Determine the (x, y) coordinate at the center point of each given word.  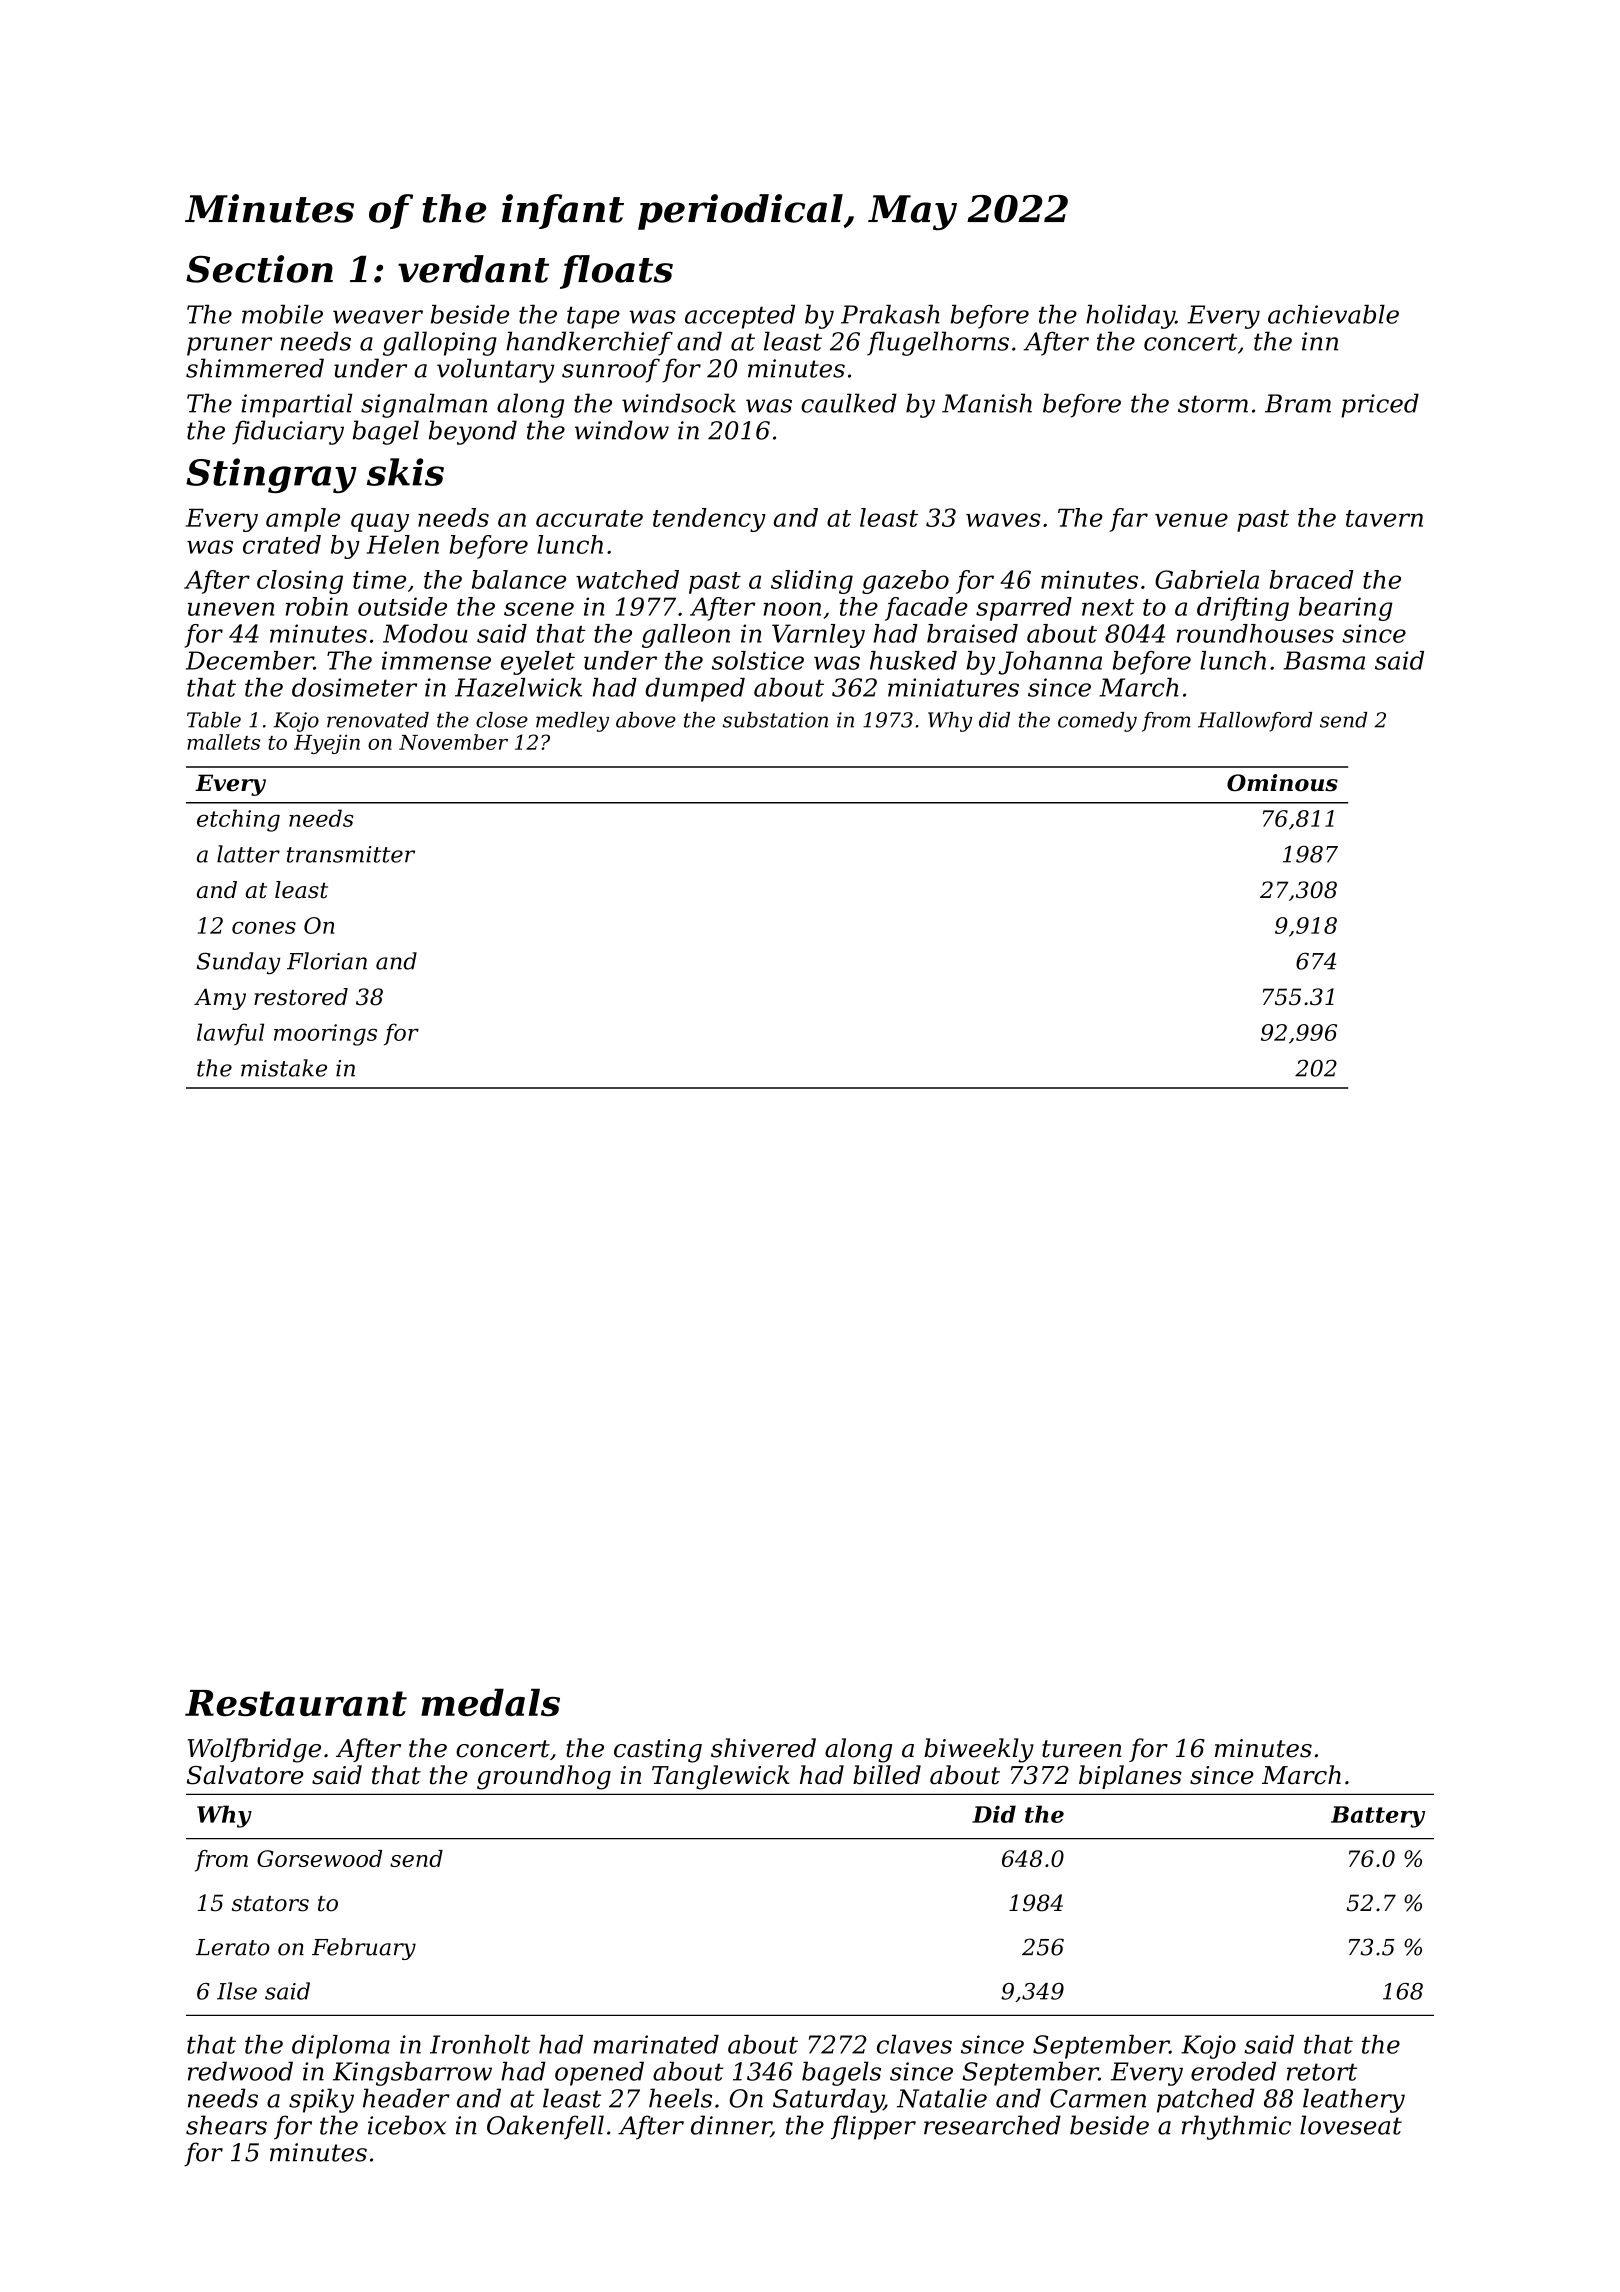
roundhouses (1255, 633)
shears (226, 2125)
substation (775, 720)
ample (303, 520)
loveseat (1351, 2125)
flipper (873, 2127)
